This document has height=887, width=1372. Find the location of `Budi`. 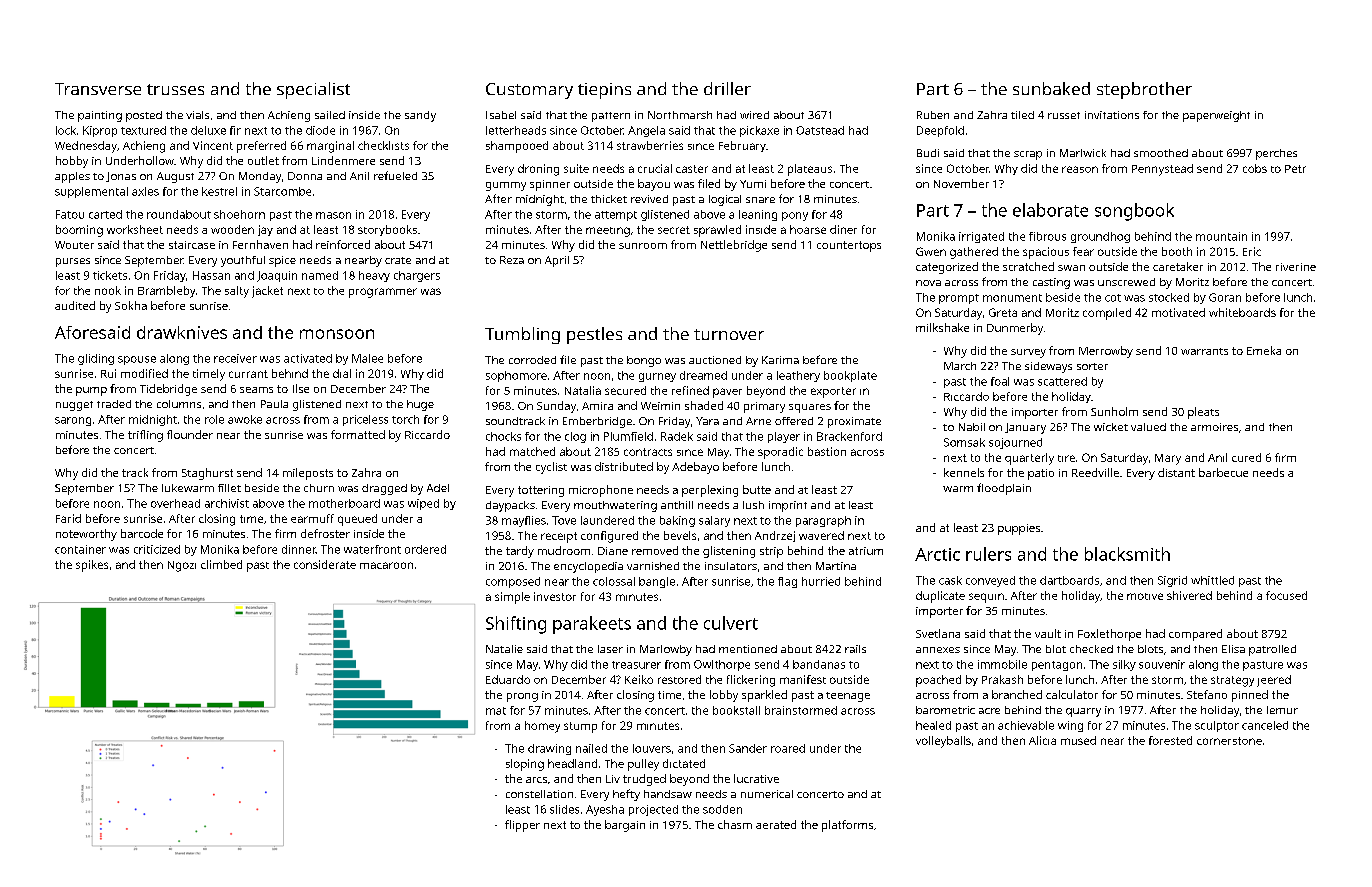

Budi is located at coordinates (928, 153).
